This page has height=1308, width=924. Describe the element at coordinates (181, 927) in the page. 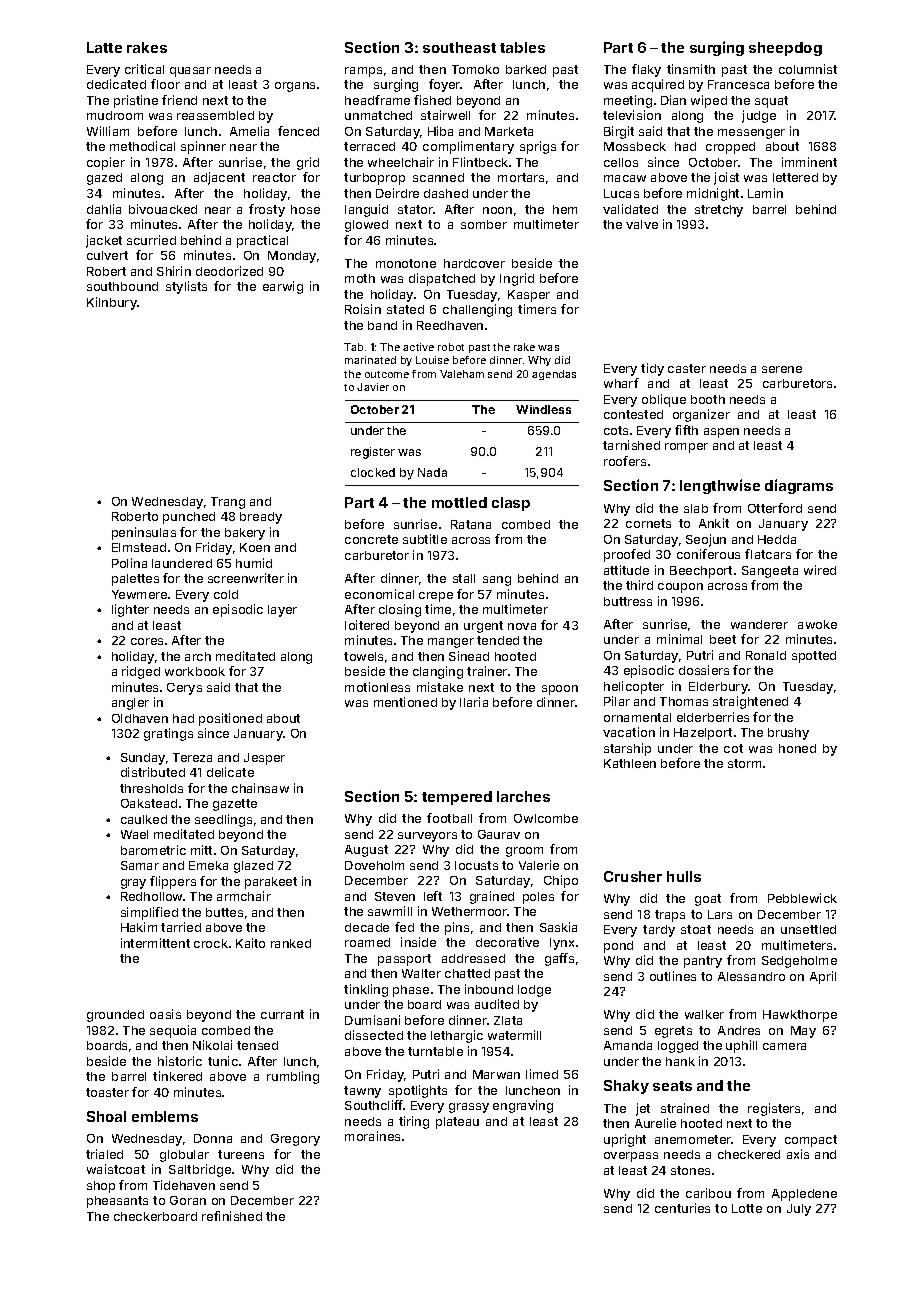

I see `tarried` at that location.
